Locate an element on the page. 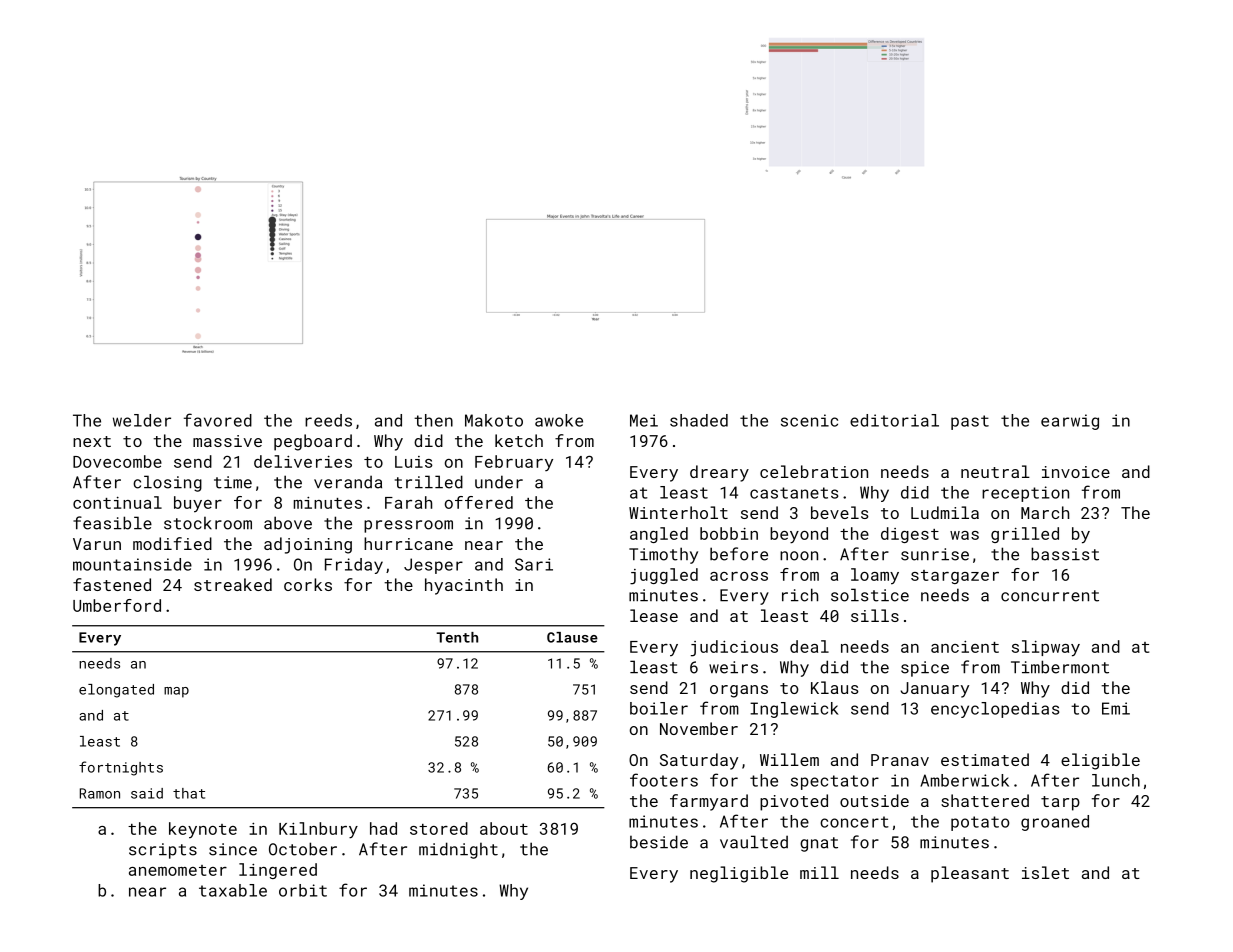 This document has width=1233, height=952. lingered is located at coordinates (278, 871).
